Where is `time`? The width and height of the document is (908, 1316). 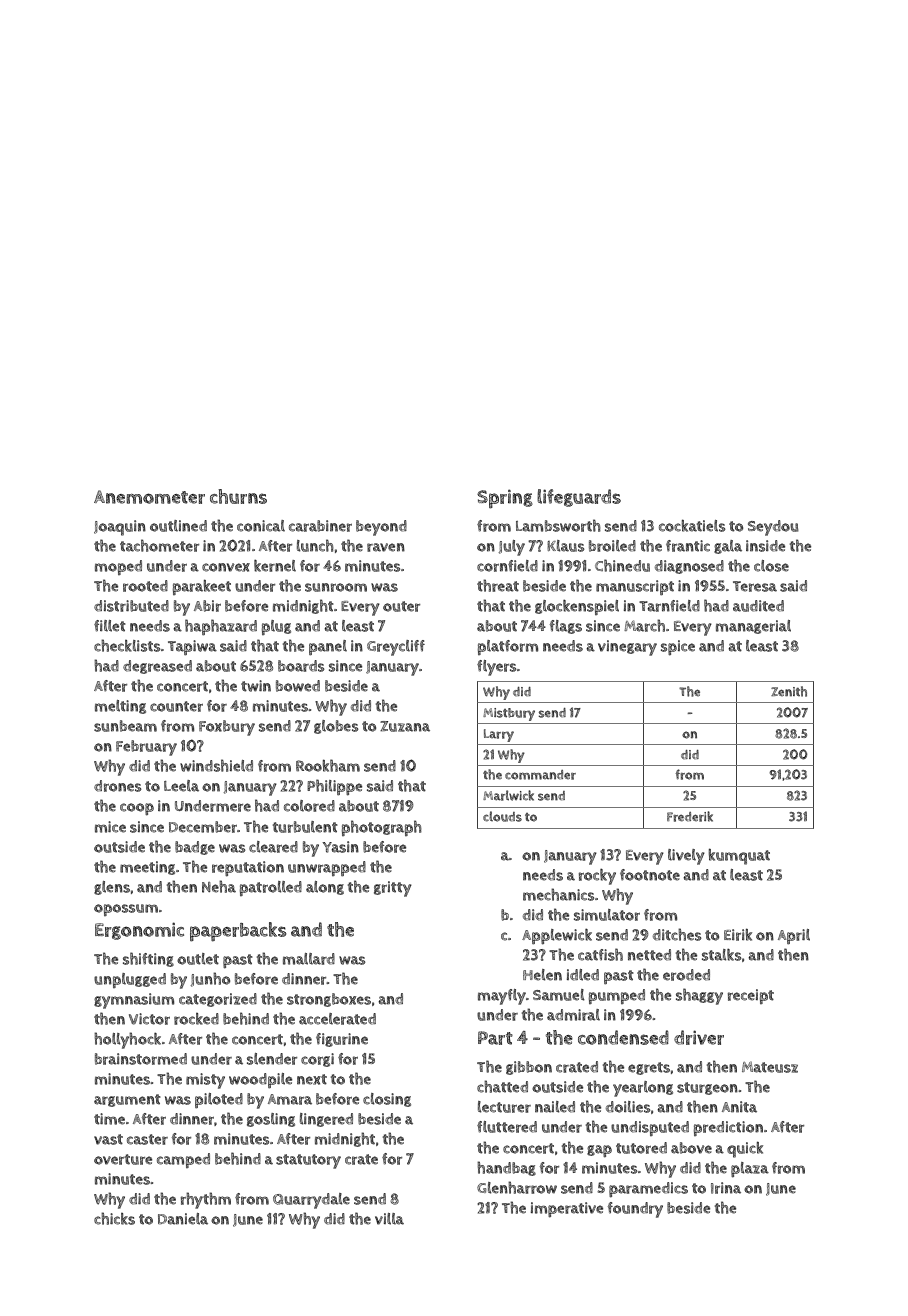 time is located at coordinates (109, 1119).
